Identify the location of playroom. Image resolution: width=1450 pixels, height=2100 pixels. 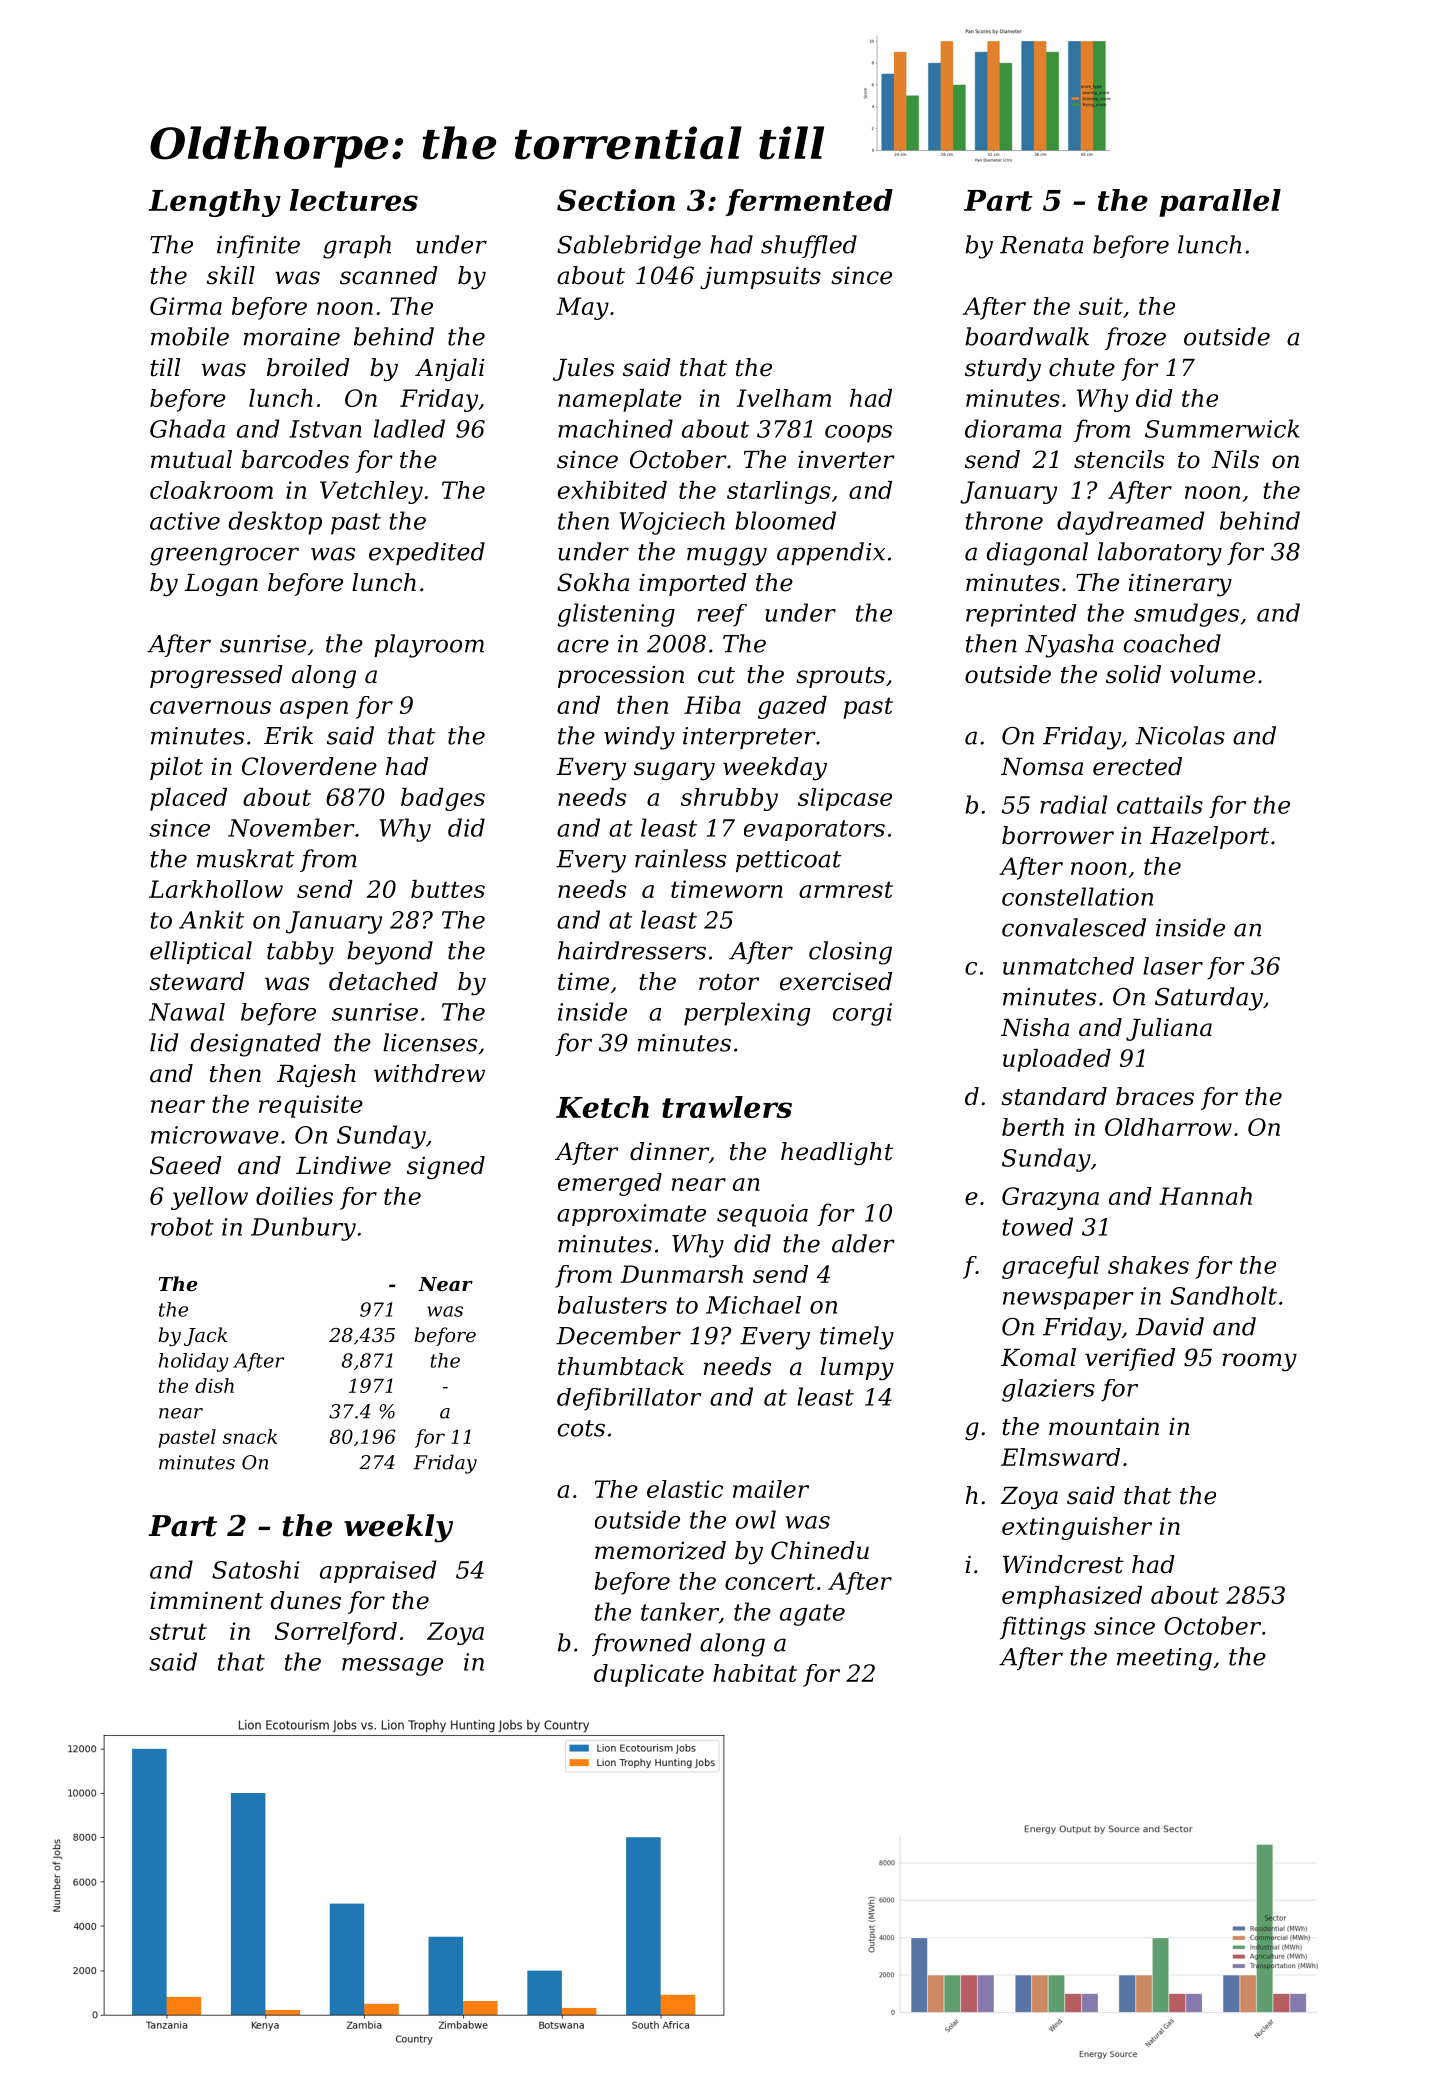
(429, 646).
